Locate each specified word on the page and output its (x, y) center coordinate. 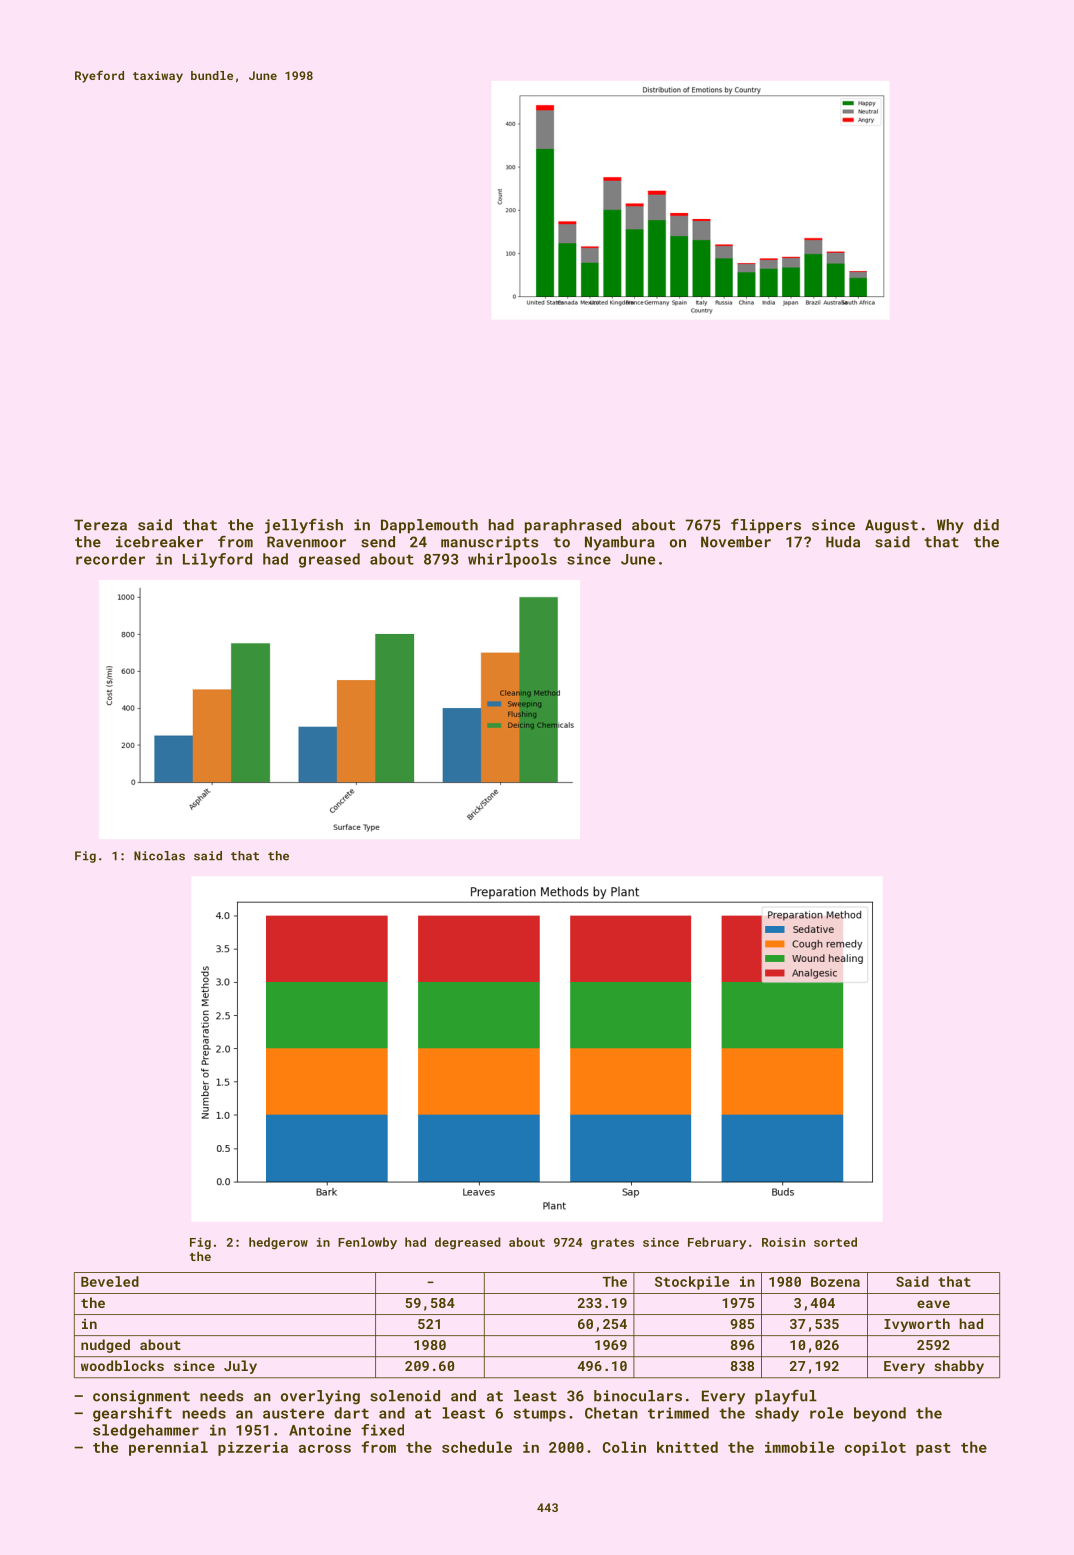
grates (612, 1244)
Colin (624, 1447)
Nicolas (159, 856)
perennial (168, 1448)
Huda (843, 542)
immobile (799, 1447)
